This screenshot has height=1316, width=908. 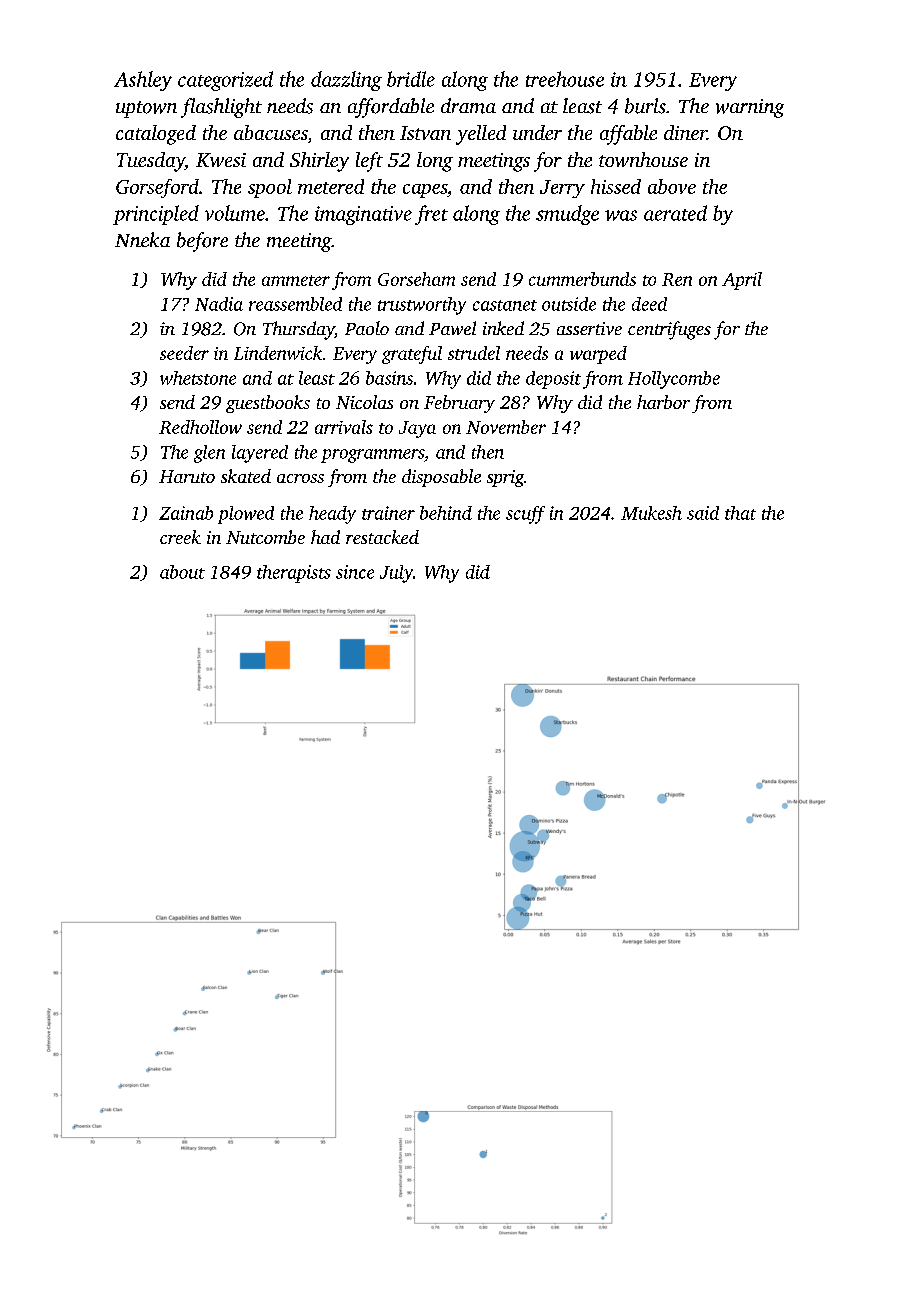 I want to click on deed, so click(x=649, y=304).
